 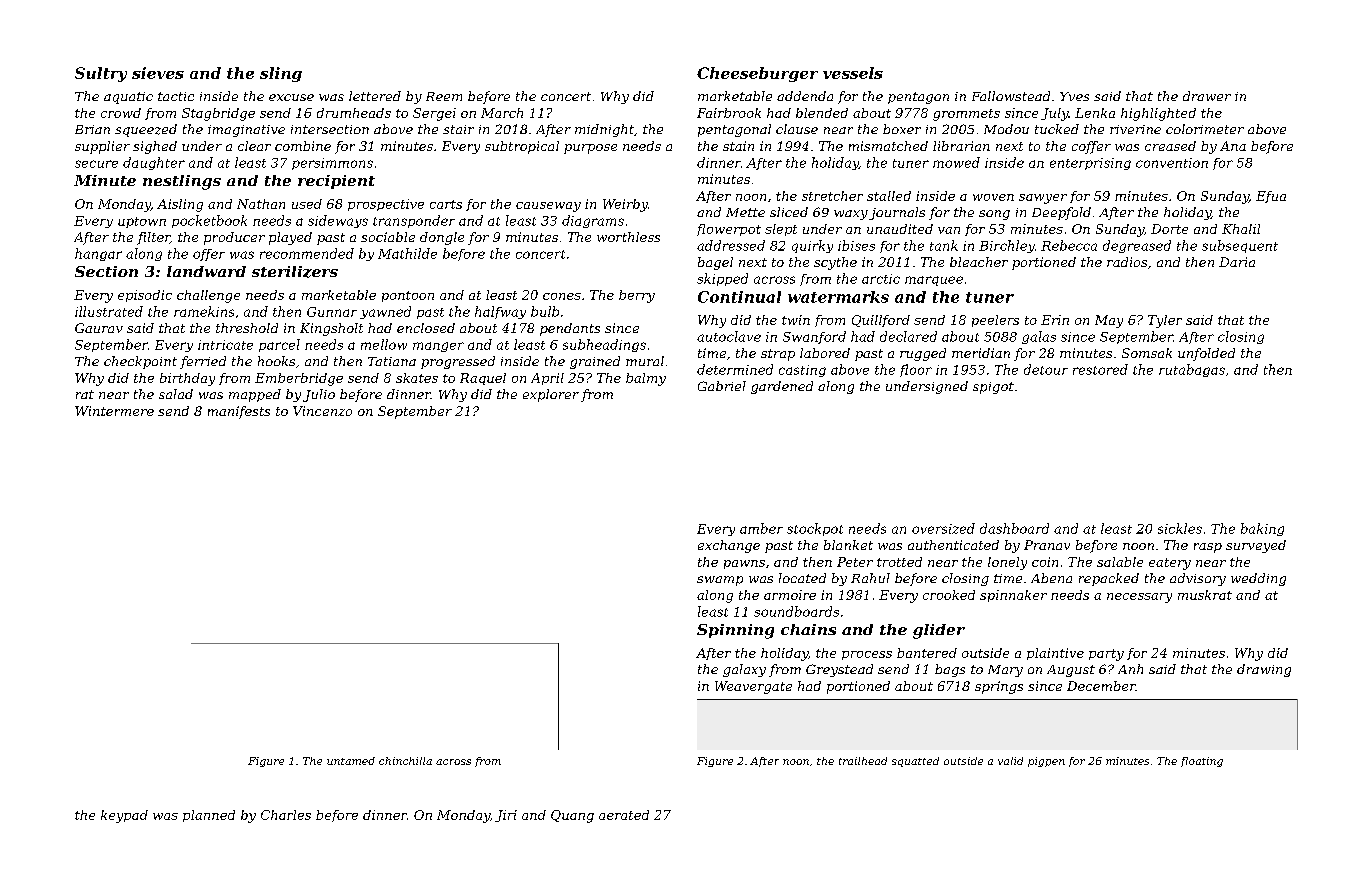 I want to click on swamp, so click(x=720, y=581).
